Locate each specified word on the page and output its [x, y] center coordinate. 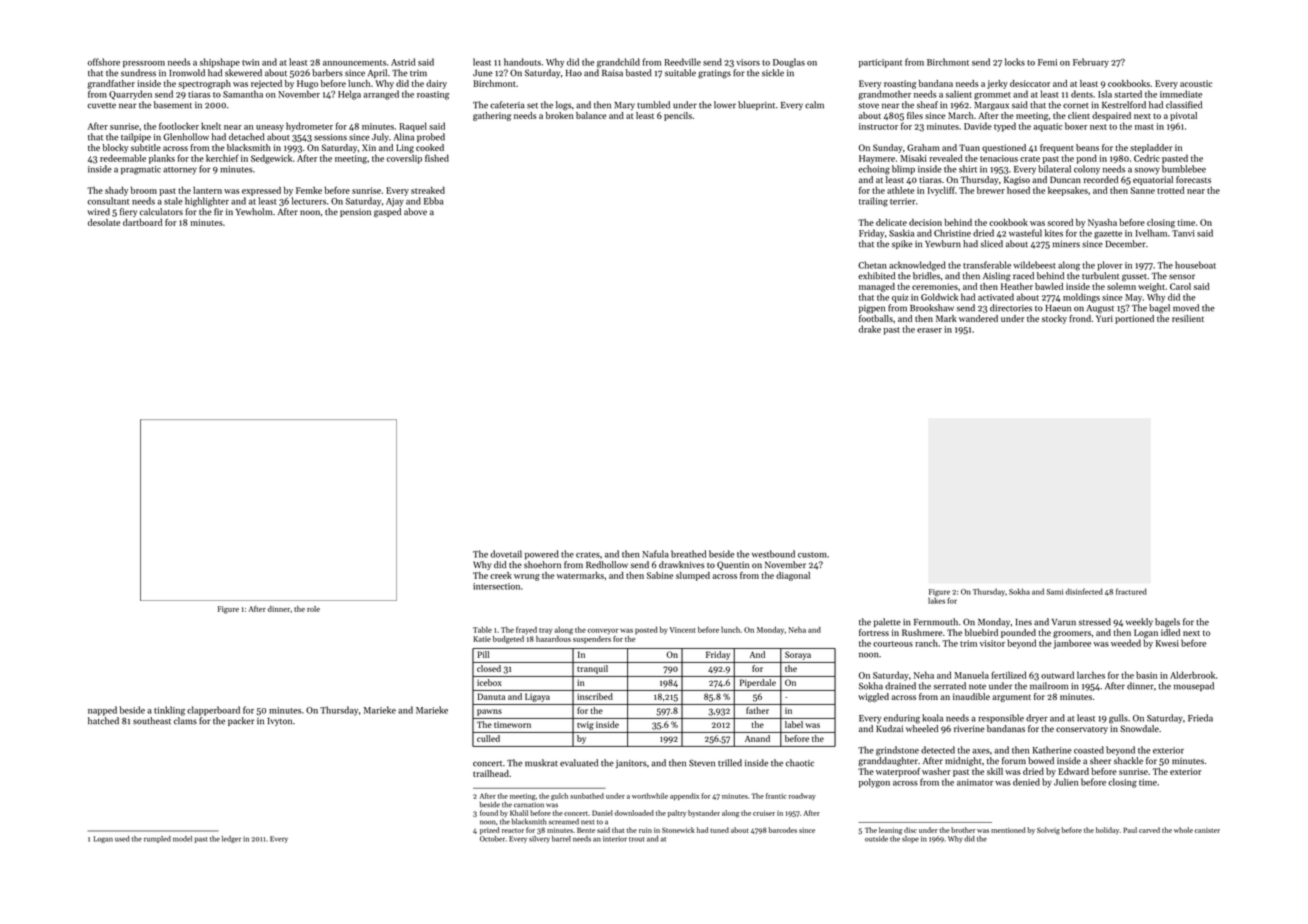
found [489, 813]
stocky [1054, 319]
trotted [1170, 190]
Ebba [433, 201]
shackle [1128, 761]
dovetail [506, 554]
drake [870, 329]
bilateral [1054, 169]
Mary [624, 106]
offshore [104, 62]
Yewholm [254, 212]
